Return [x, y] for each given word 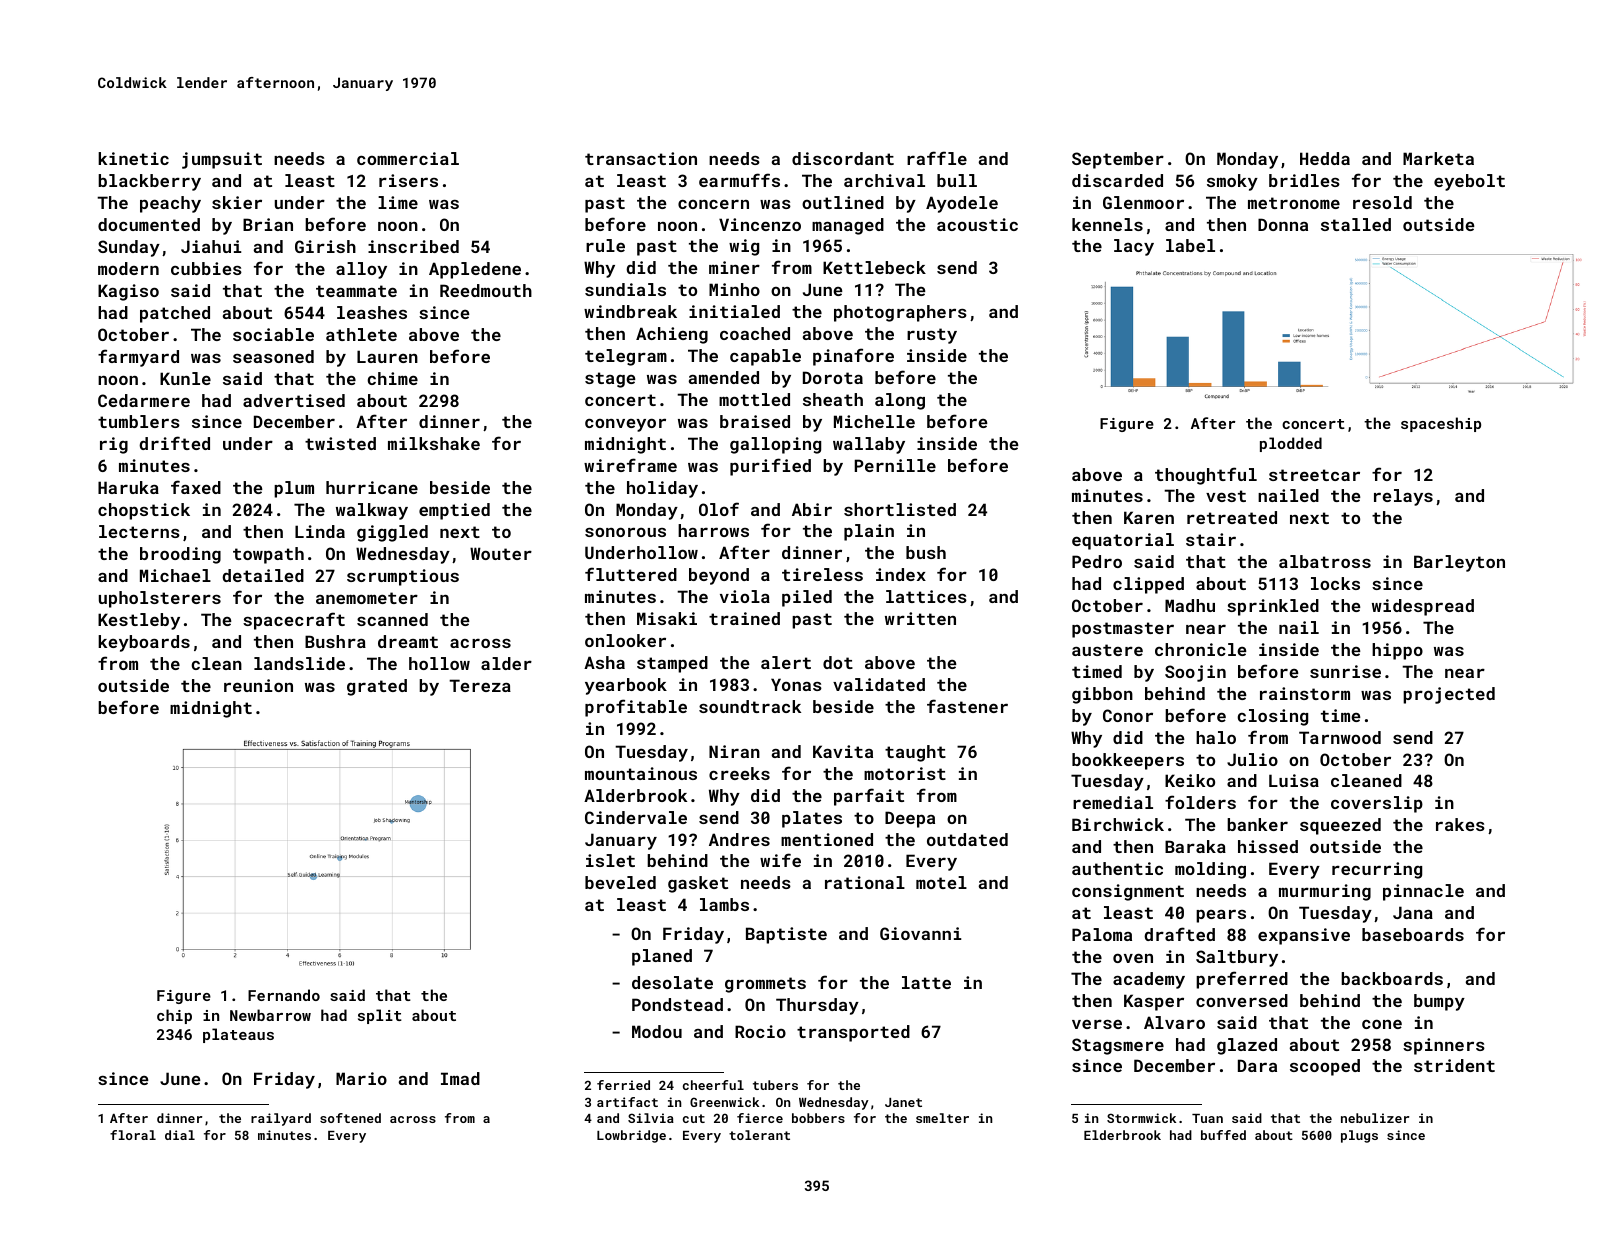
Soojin [1195, 673]
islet [610, 860]
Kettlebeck [874, 267]
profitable [636, 708]
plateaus [238, 1035]
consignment [1128, 892]
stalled [1356, 224]
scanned [392, 619]
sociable [273, 334]
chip [174, 1016]
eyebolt [1469, 182]
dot [838, 662]
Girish [325, 246]
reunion [258, 685]
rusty [932, 336]
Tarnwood [1340, 737]
